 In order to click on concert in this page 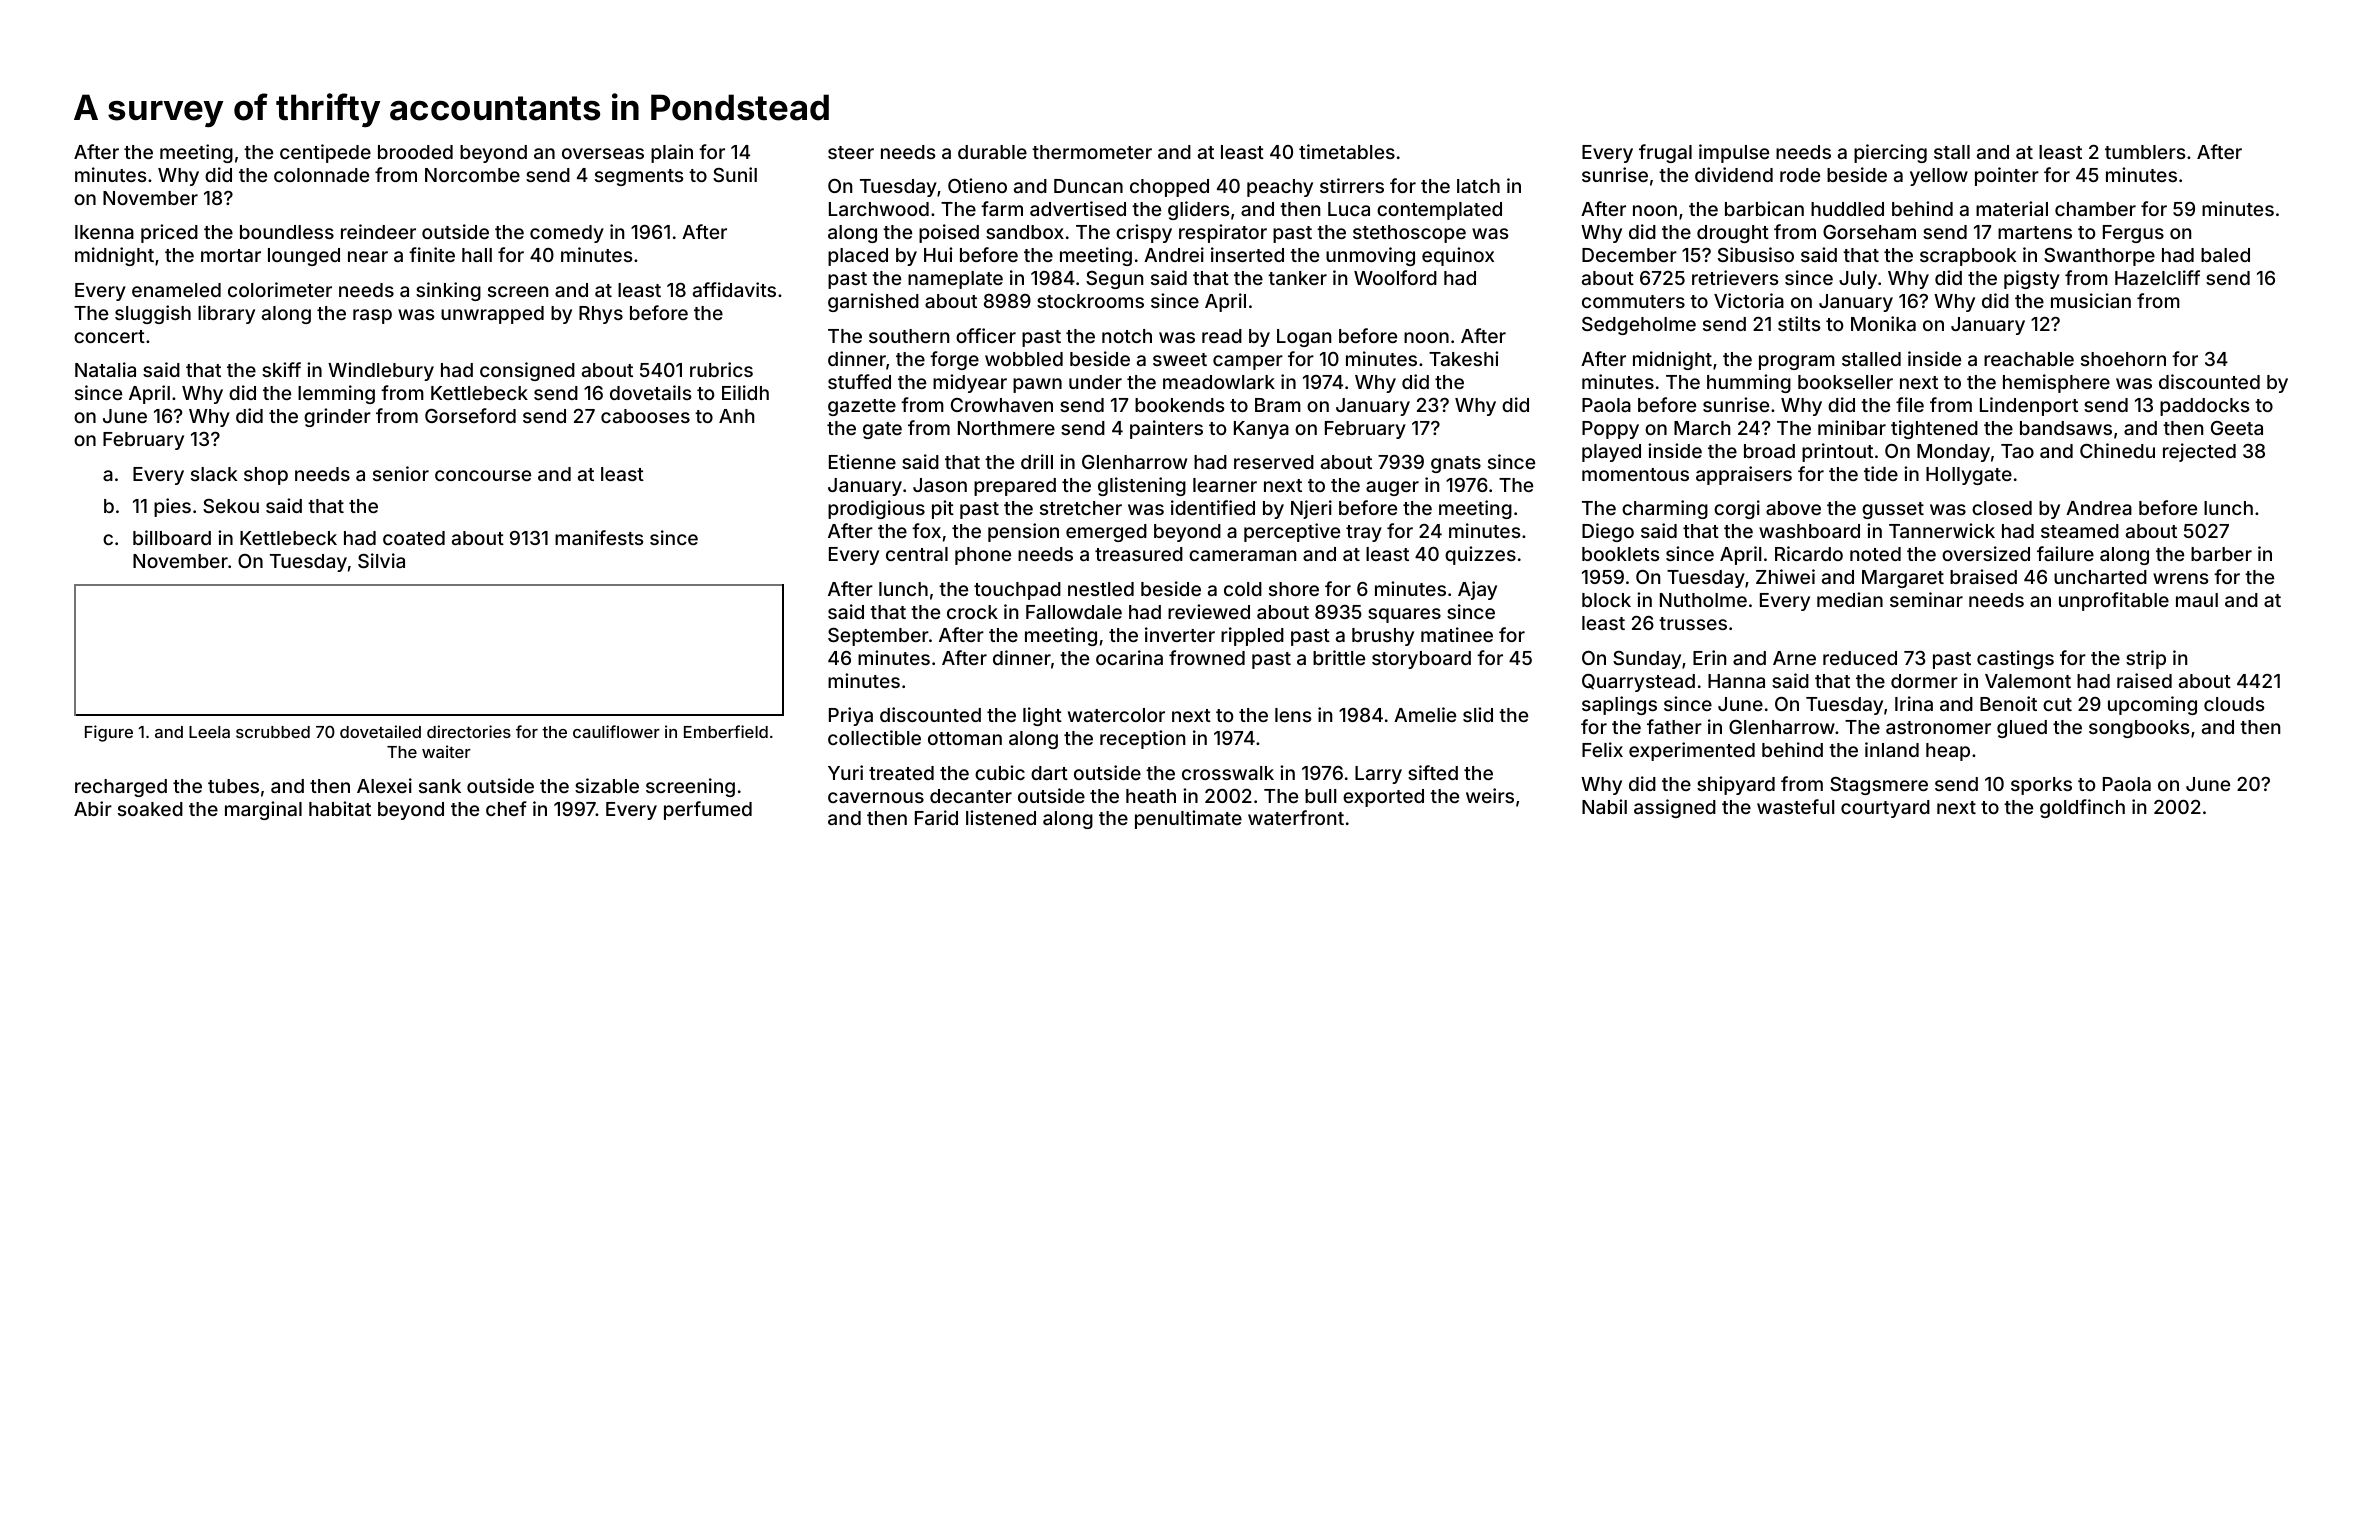, I will do `click(109, 336)`.
